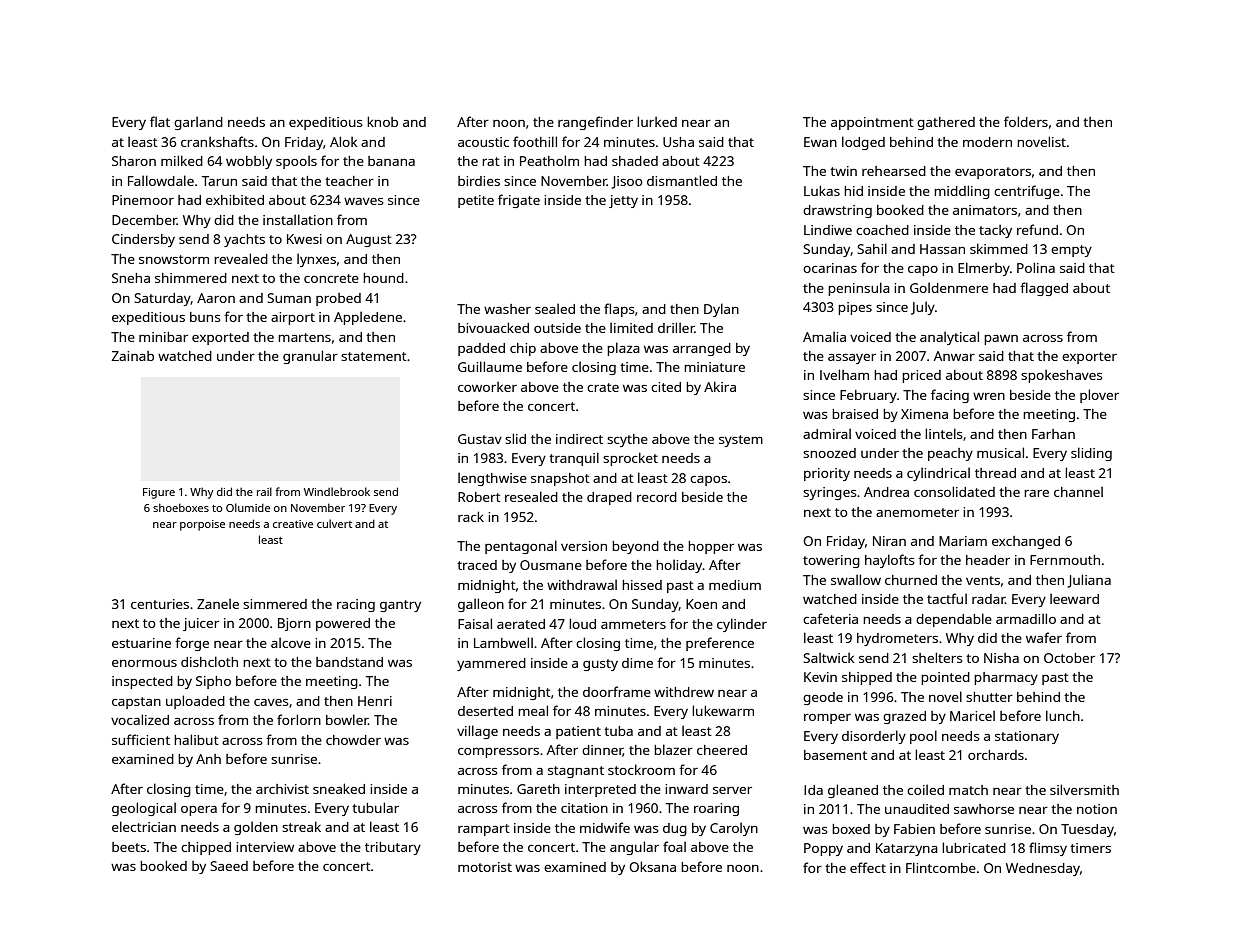 This image has width=1233, height=952. Describe the element at coordinates (584, 546) in the image. I see `version` at that location.
